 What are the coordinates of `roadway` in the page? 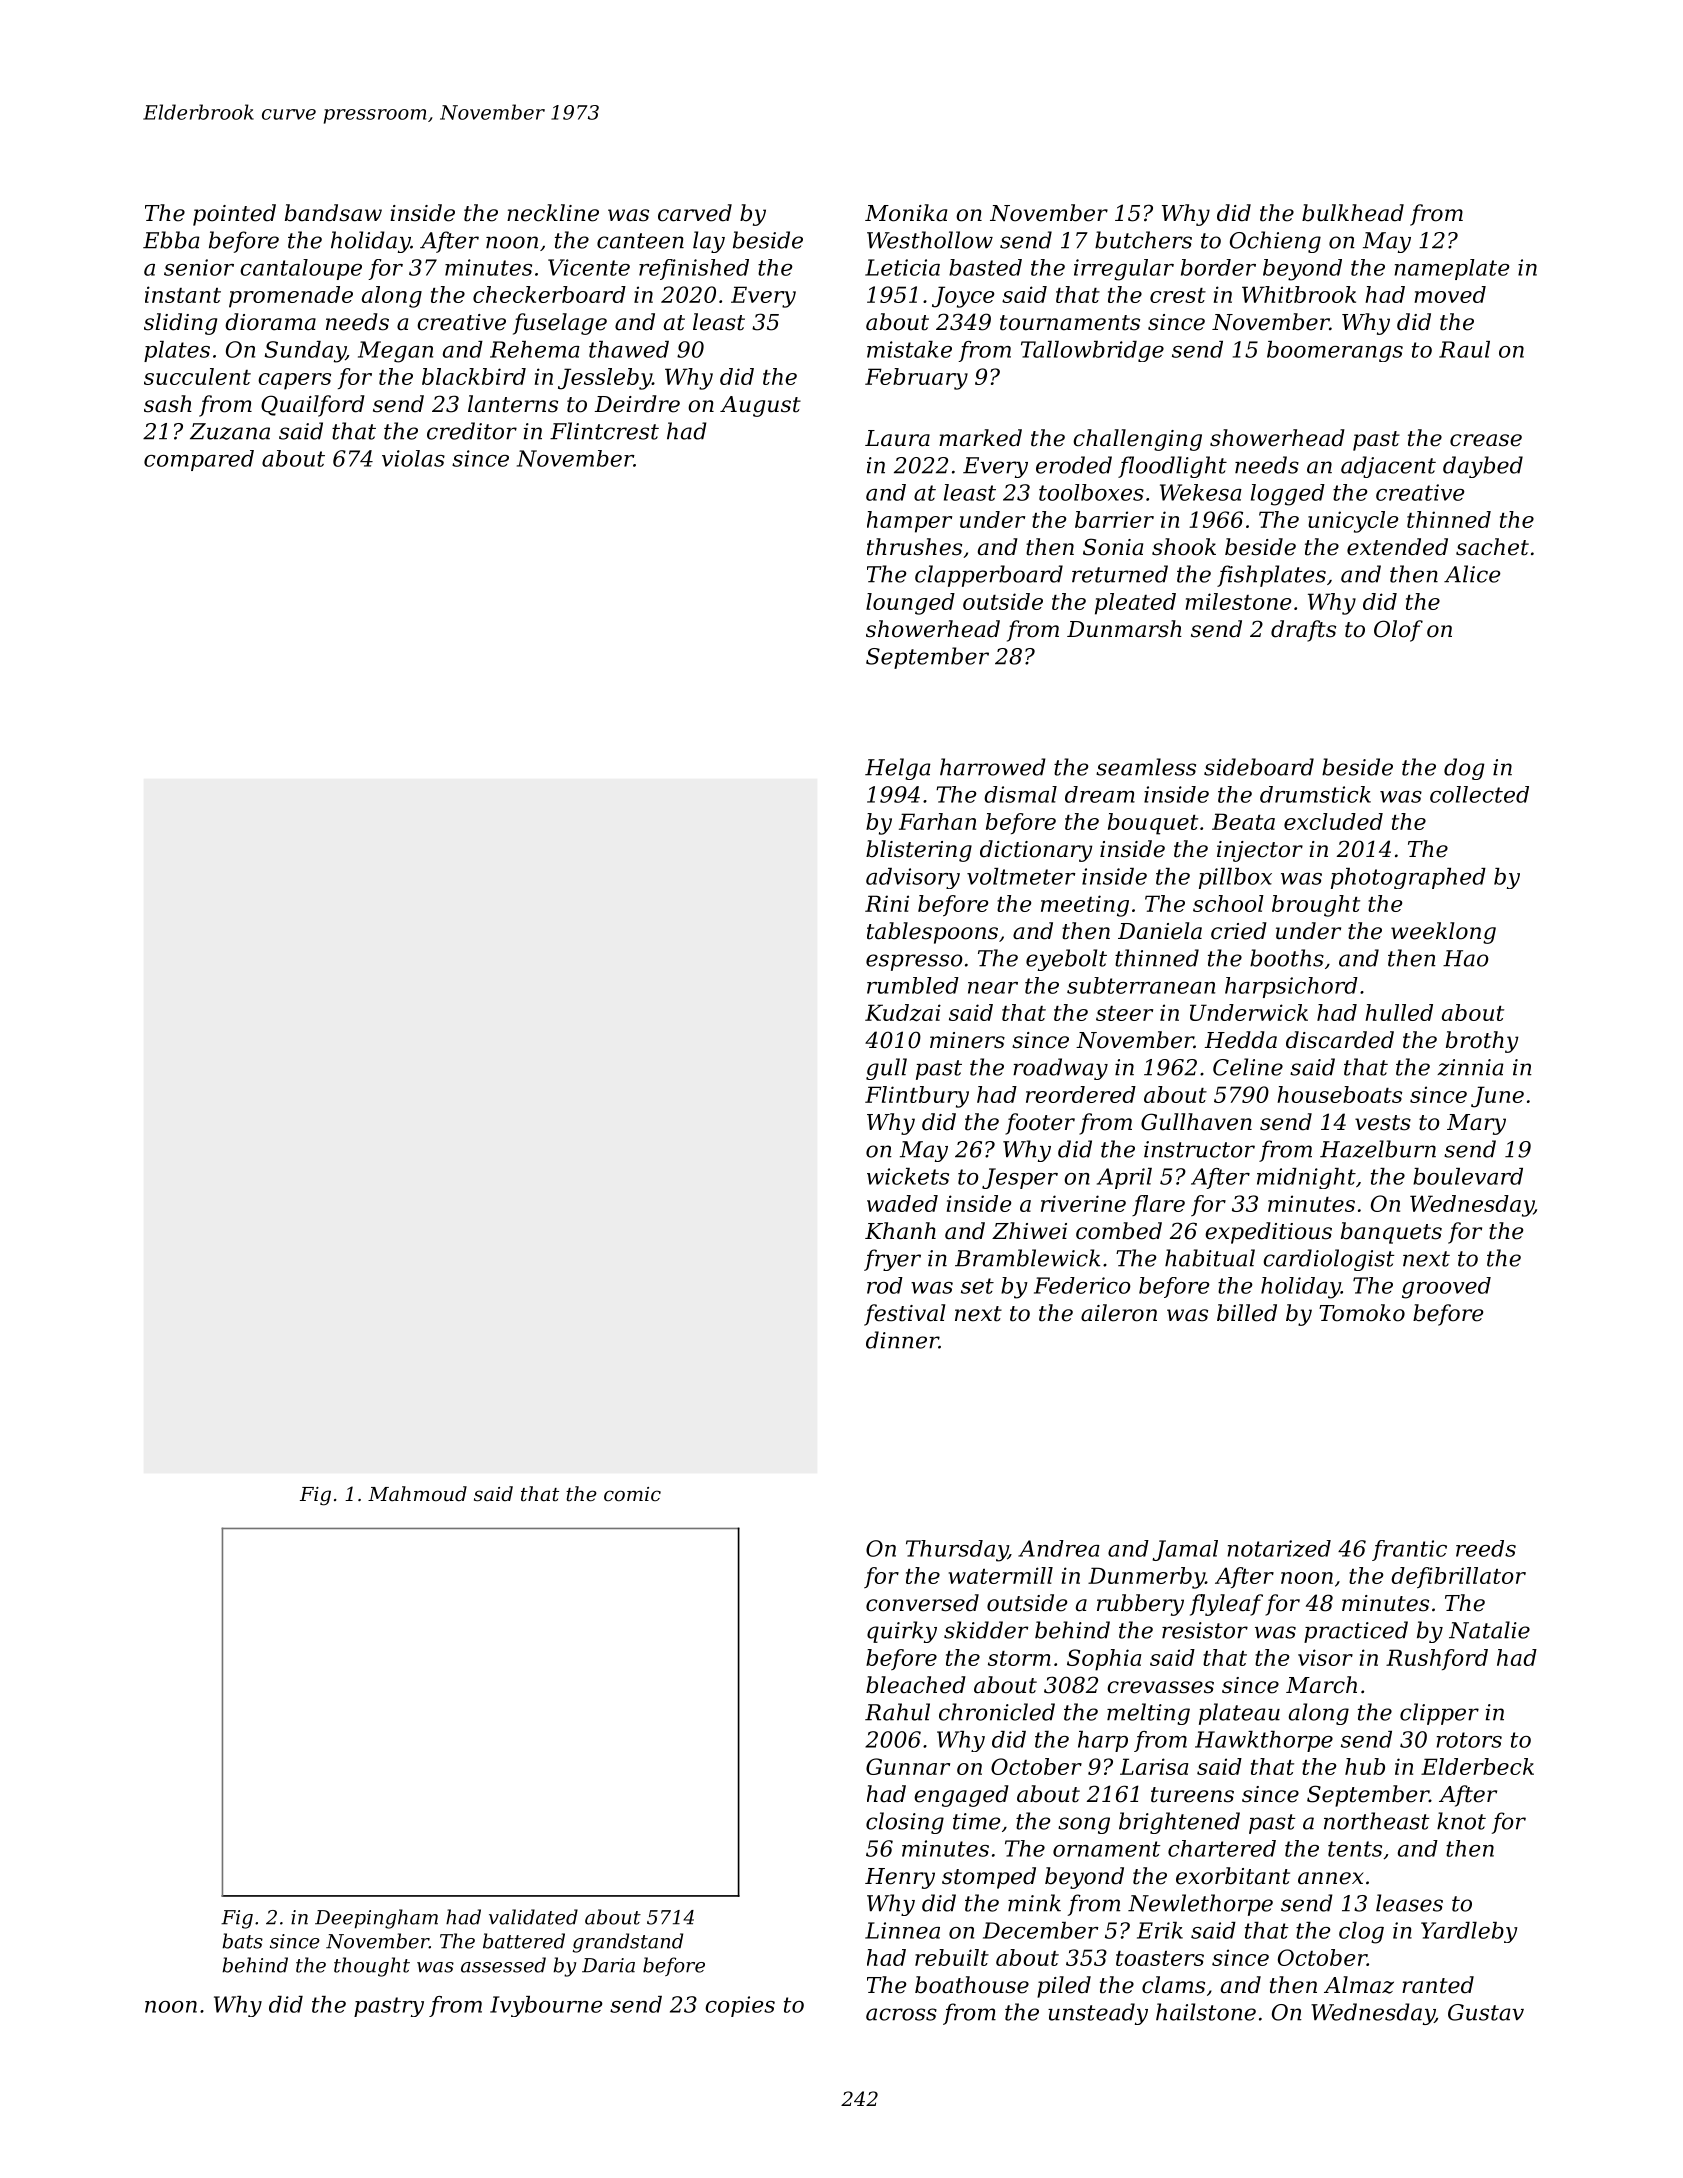 It's located at (1060, 1069).
